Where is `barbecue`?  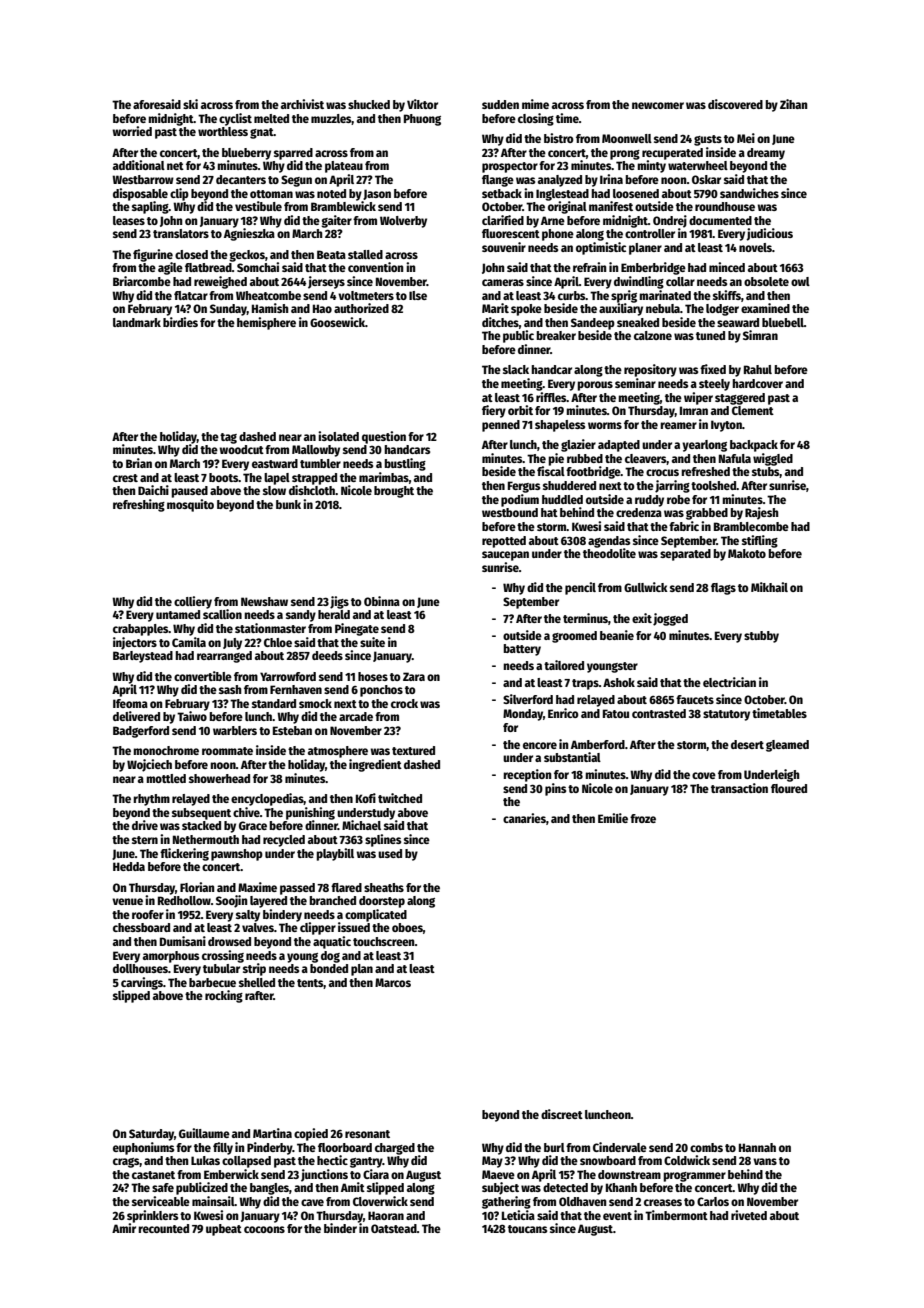 barbecue is located at coordinates (212, 982).
